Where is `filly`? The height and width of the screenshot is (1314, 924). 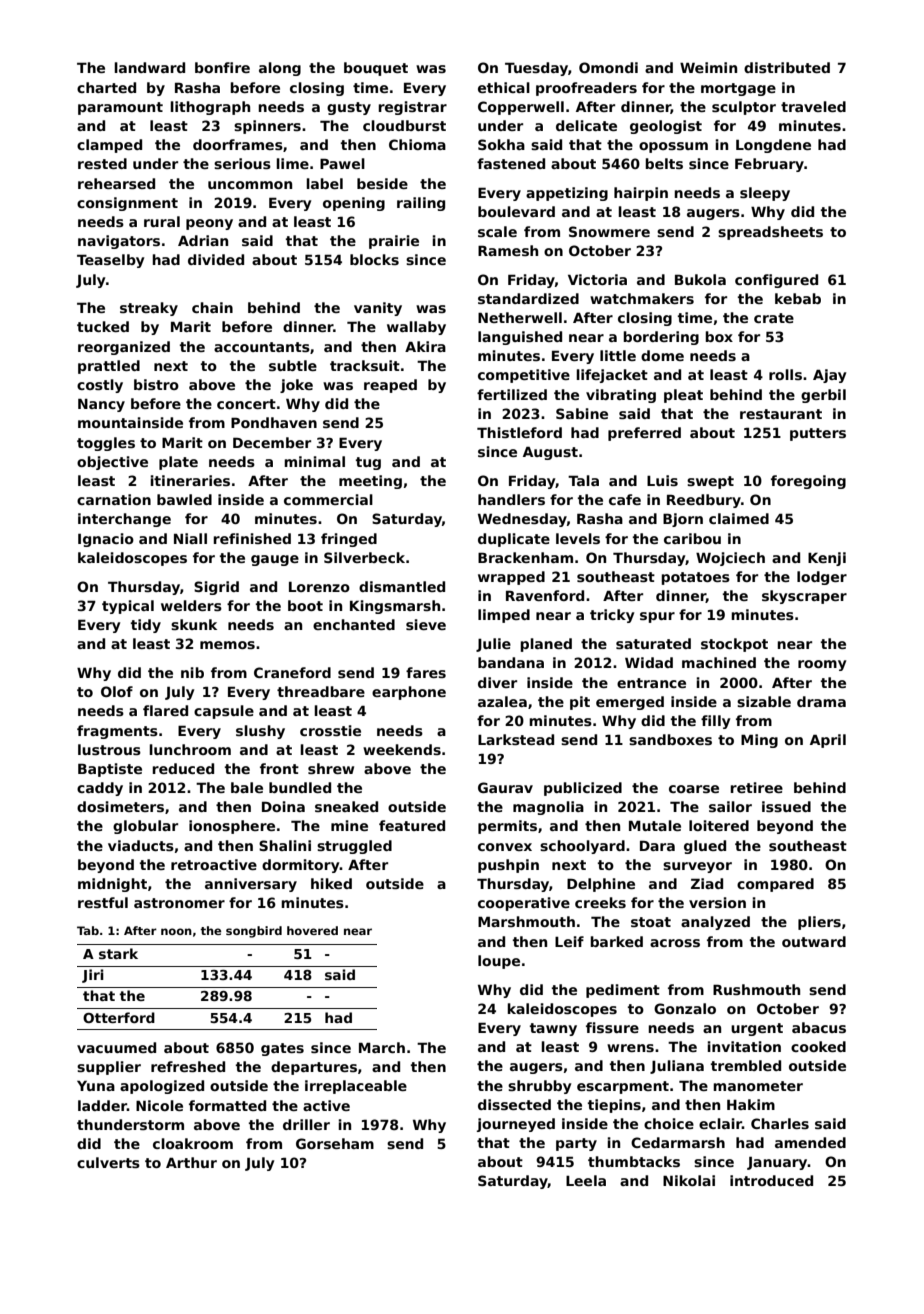
filly is located at coordinates (715, 722).
